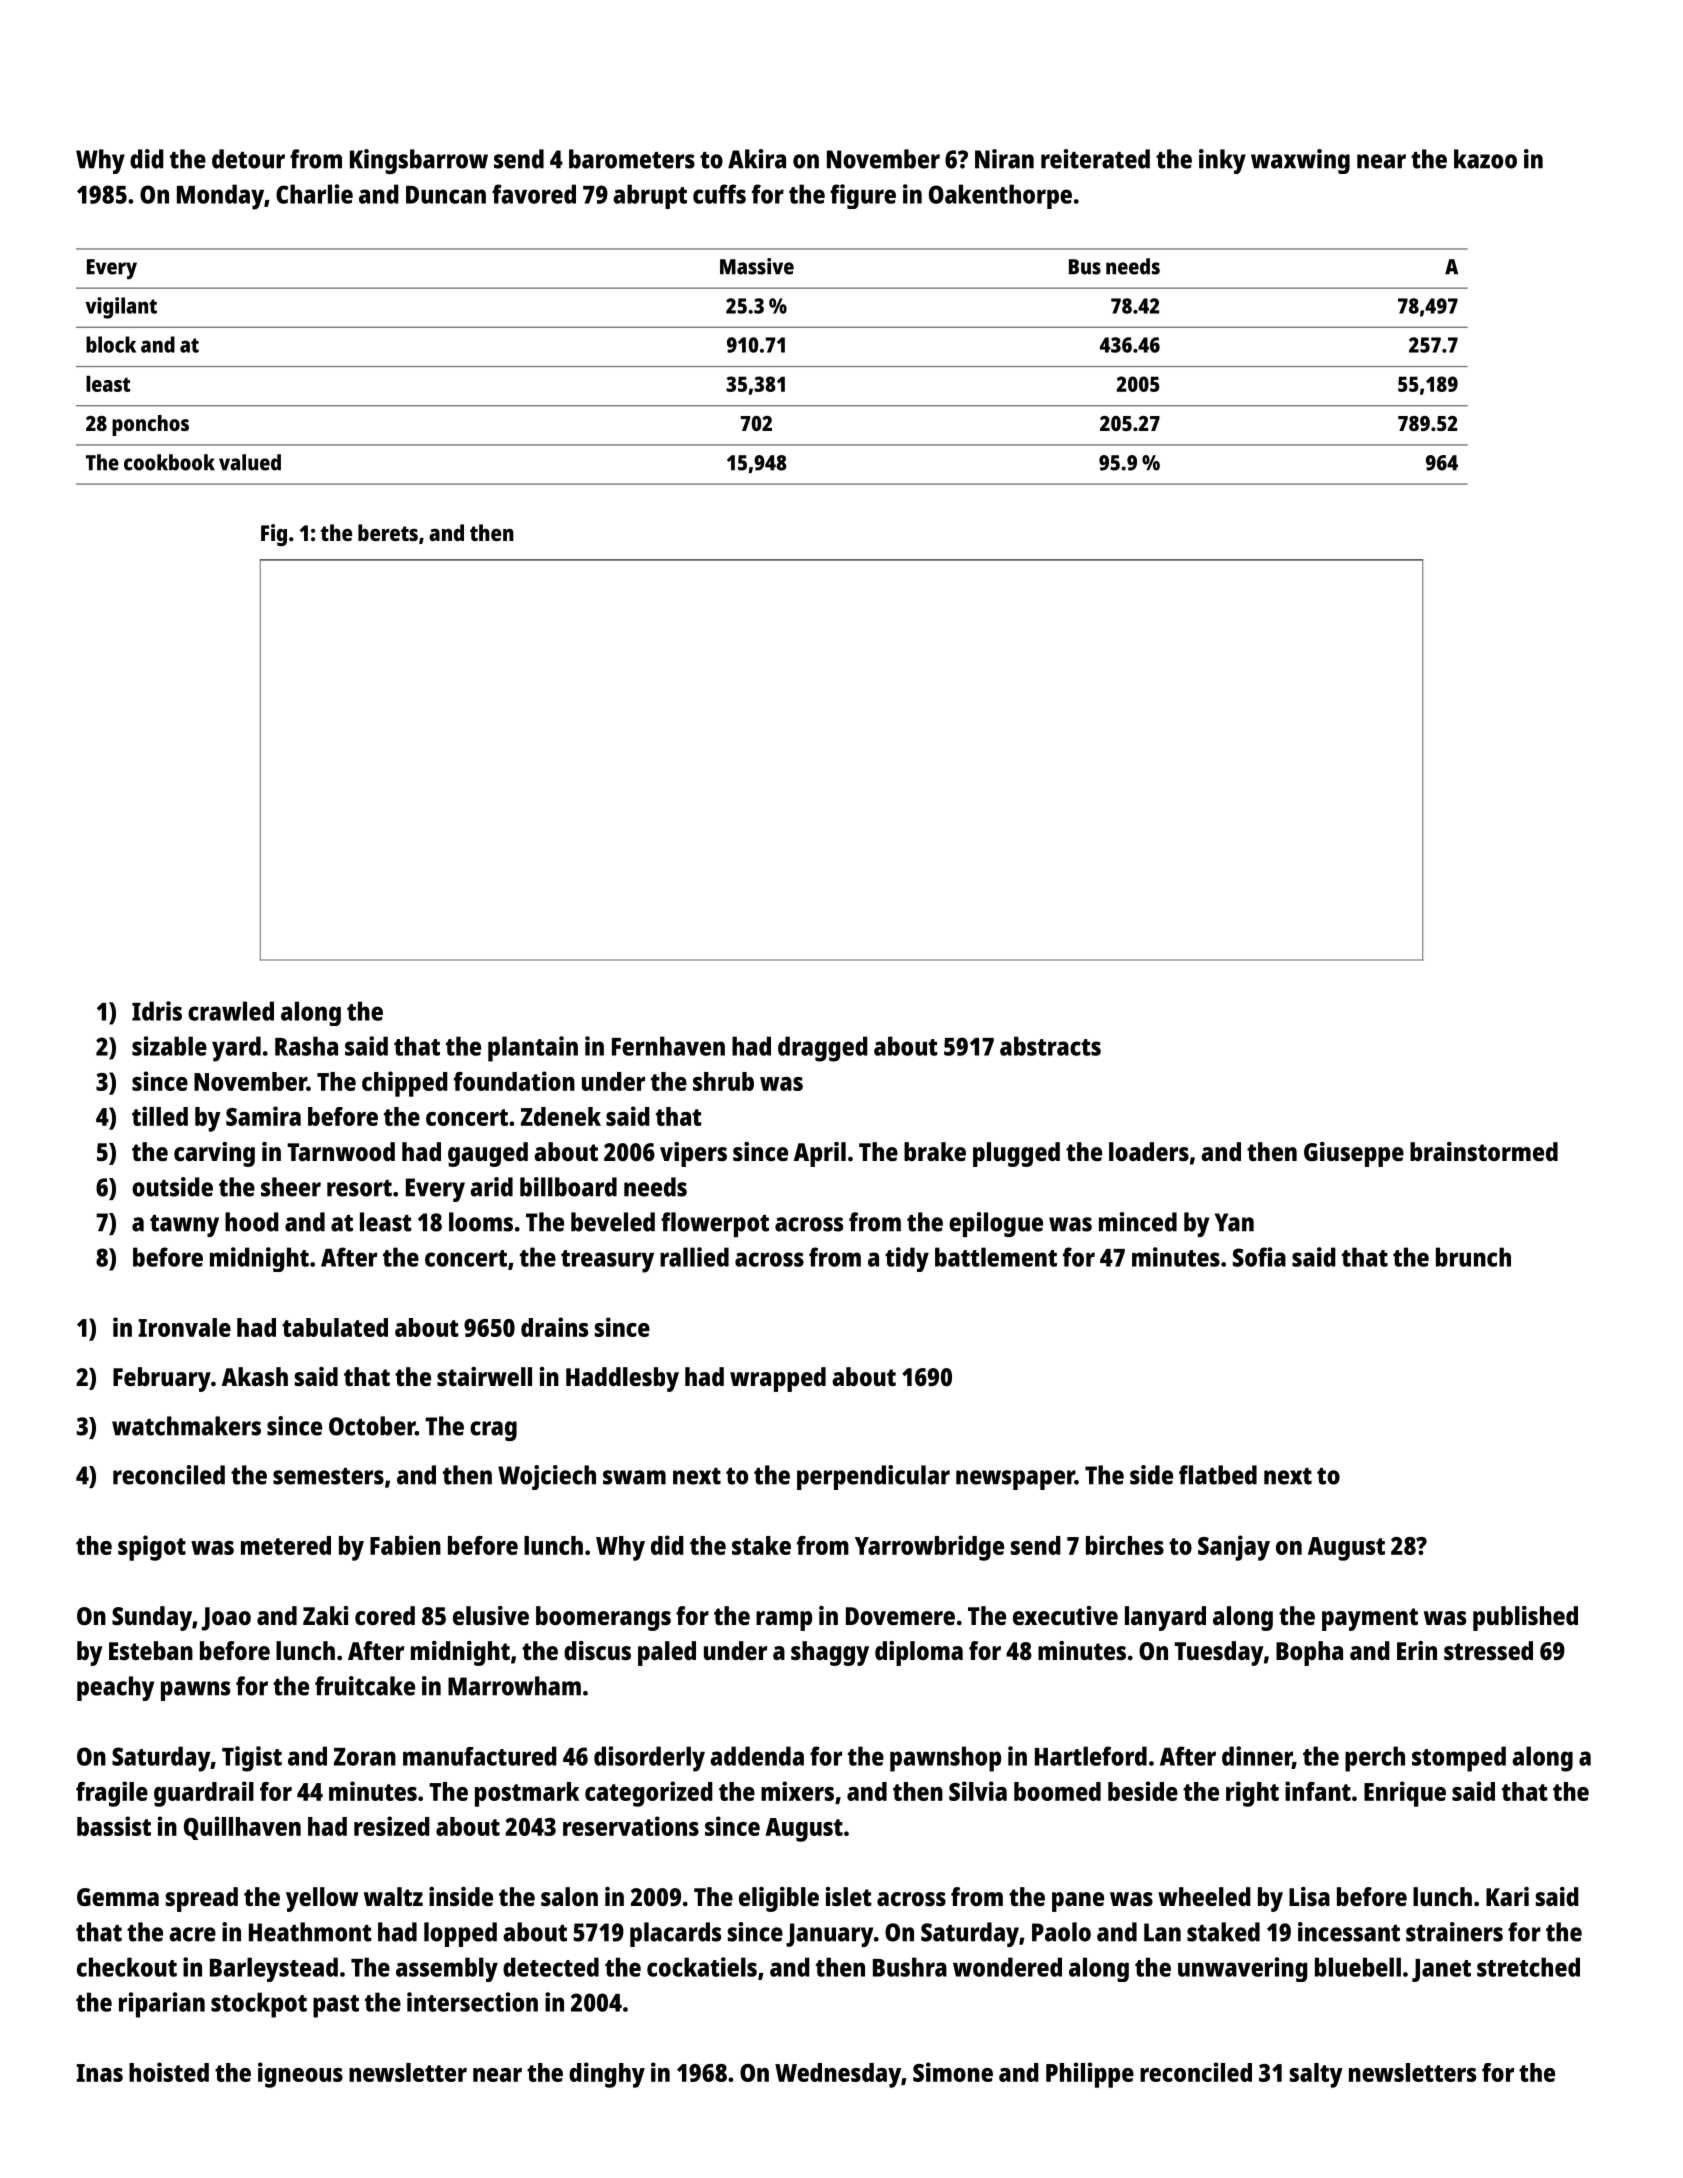 This screenshot has height=2178, width=1683. I want to click on crawled, so click(231, 1011).
